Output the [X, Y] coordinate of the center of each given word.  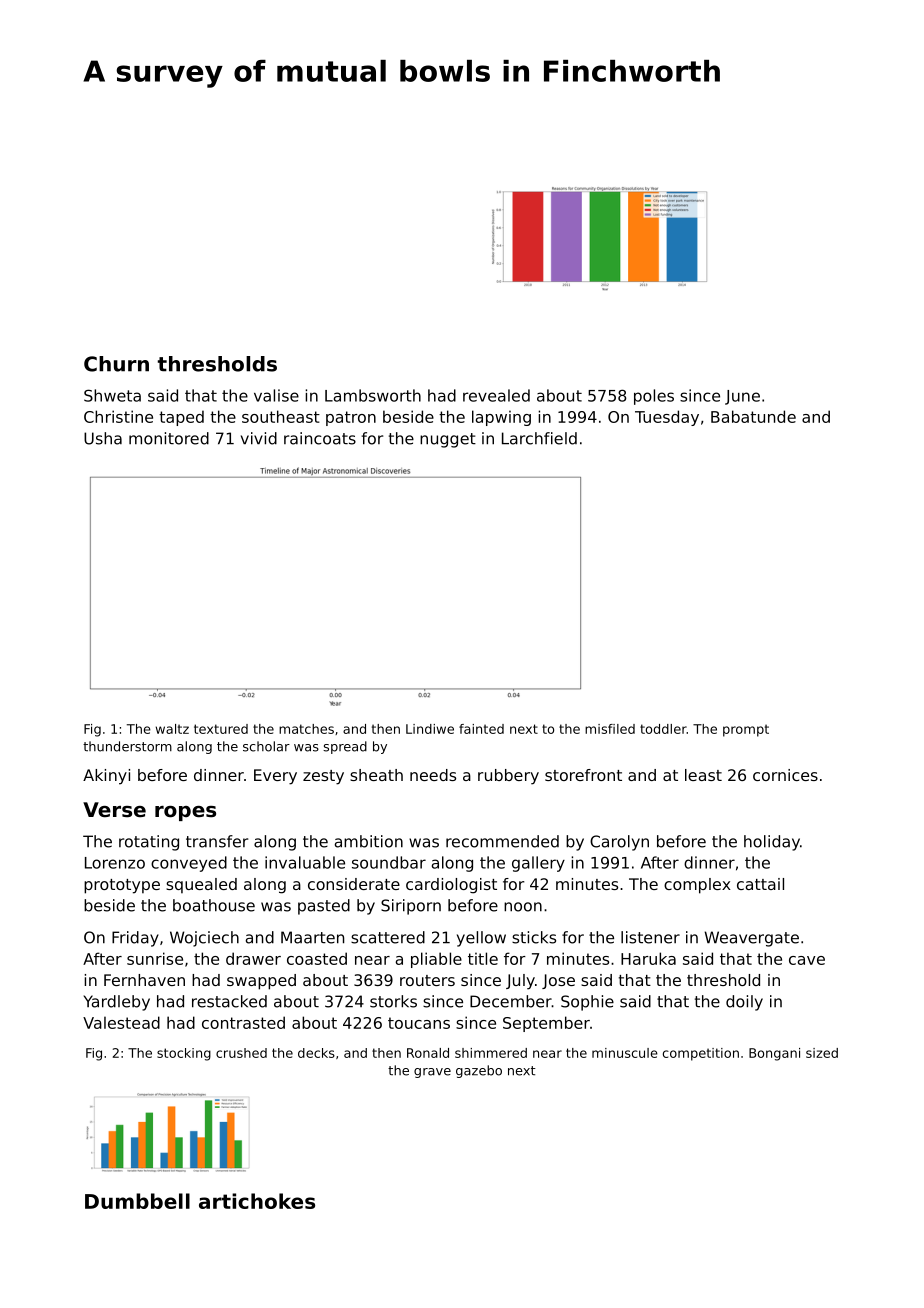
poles [654, 397]
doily [744, 1003]
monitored [169, 438]
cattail [760, 884]
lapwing [501, 418]
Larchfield [539, 438]
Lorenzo [115, 863]
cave [807, 960]
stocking [184, 1054]
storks [393, 1001]
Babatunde [753, 416]
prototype [122, 886]
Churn [116, 364]
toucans [419, 1023]
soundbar [389, 862]
